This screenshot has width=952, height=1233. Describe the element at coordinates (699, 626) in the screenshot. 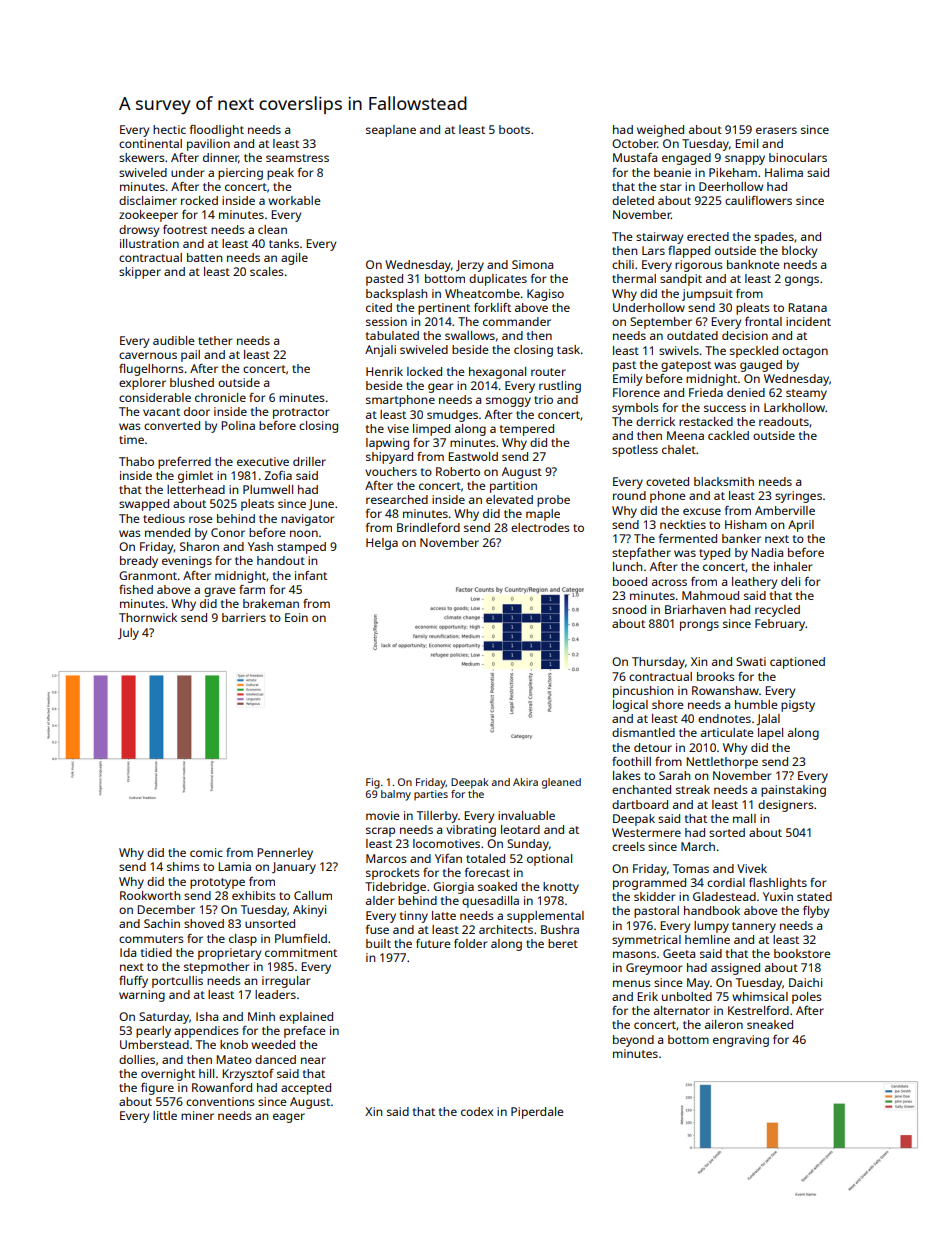

I see `prongs` at that location.
